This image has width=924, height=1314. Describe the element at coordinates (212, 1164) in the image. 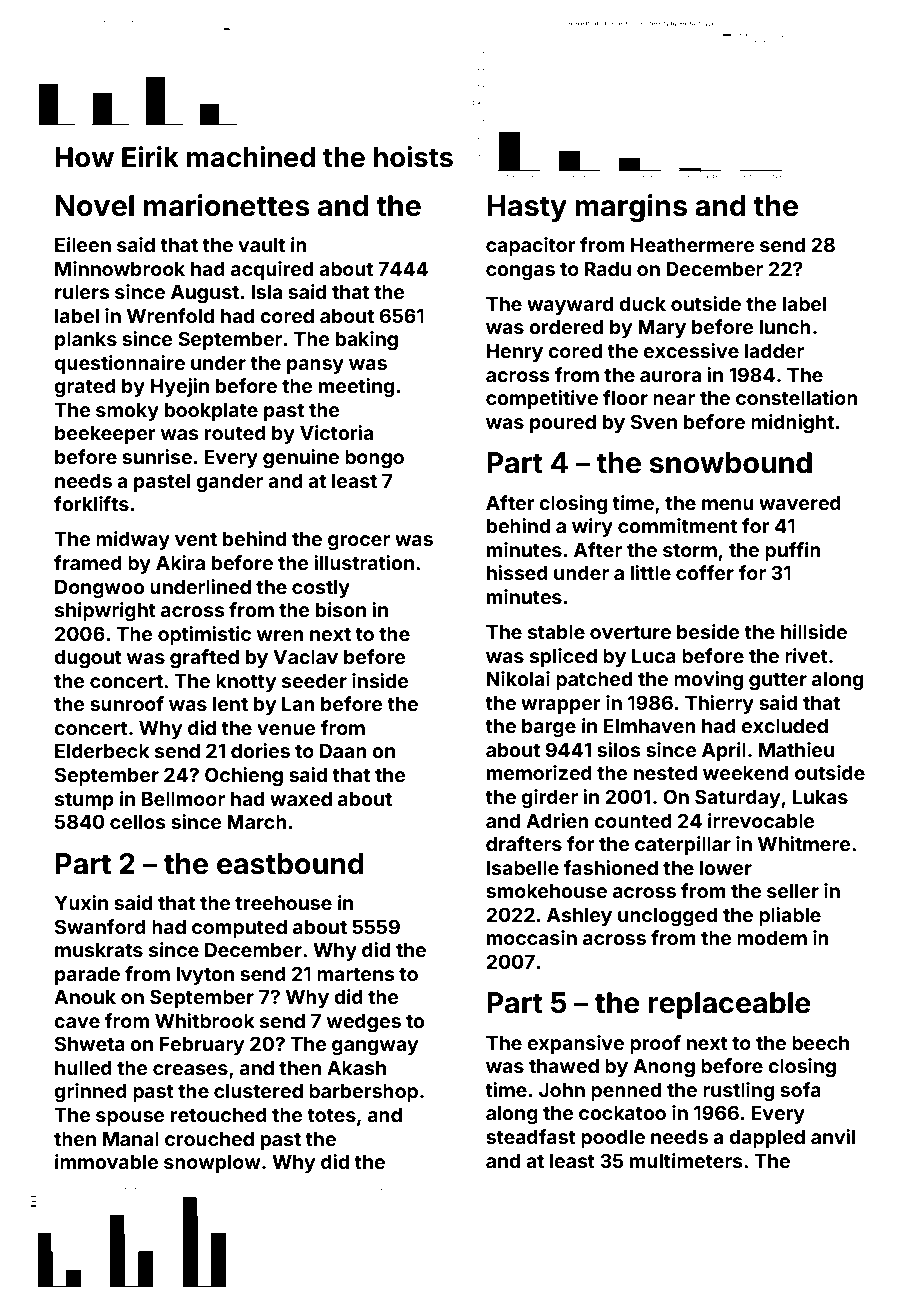

I see `snowplow` at that location.
